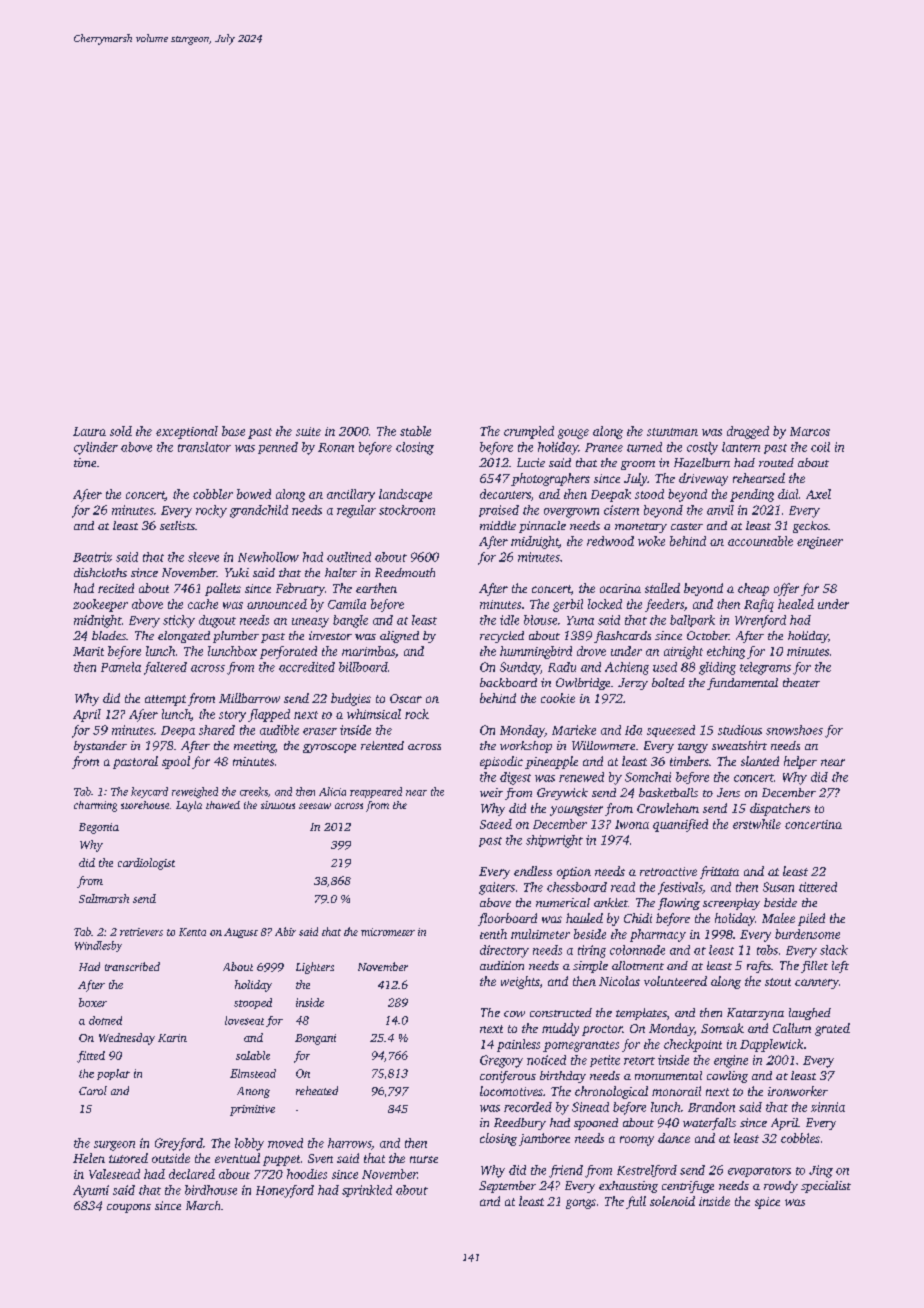 This screenshot has height=1308, width=924. Describe the element at coordinates (491, 792) in the screenshot. I see `weir` at that location.
